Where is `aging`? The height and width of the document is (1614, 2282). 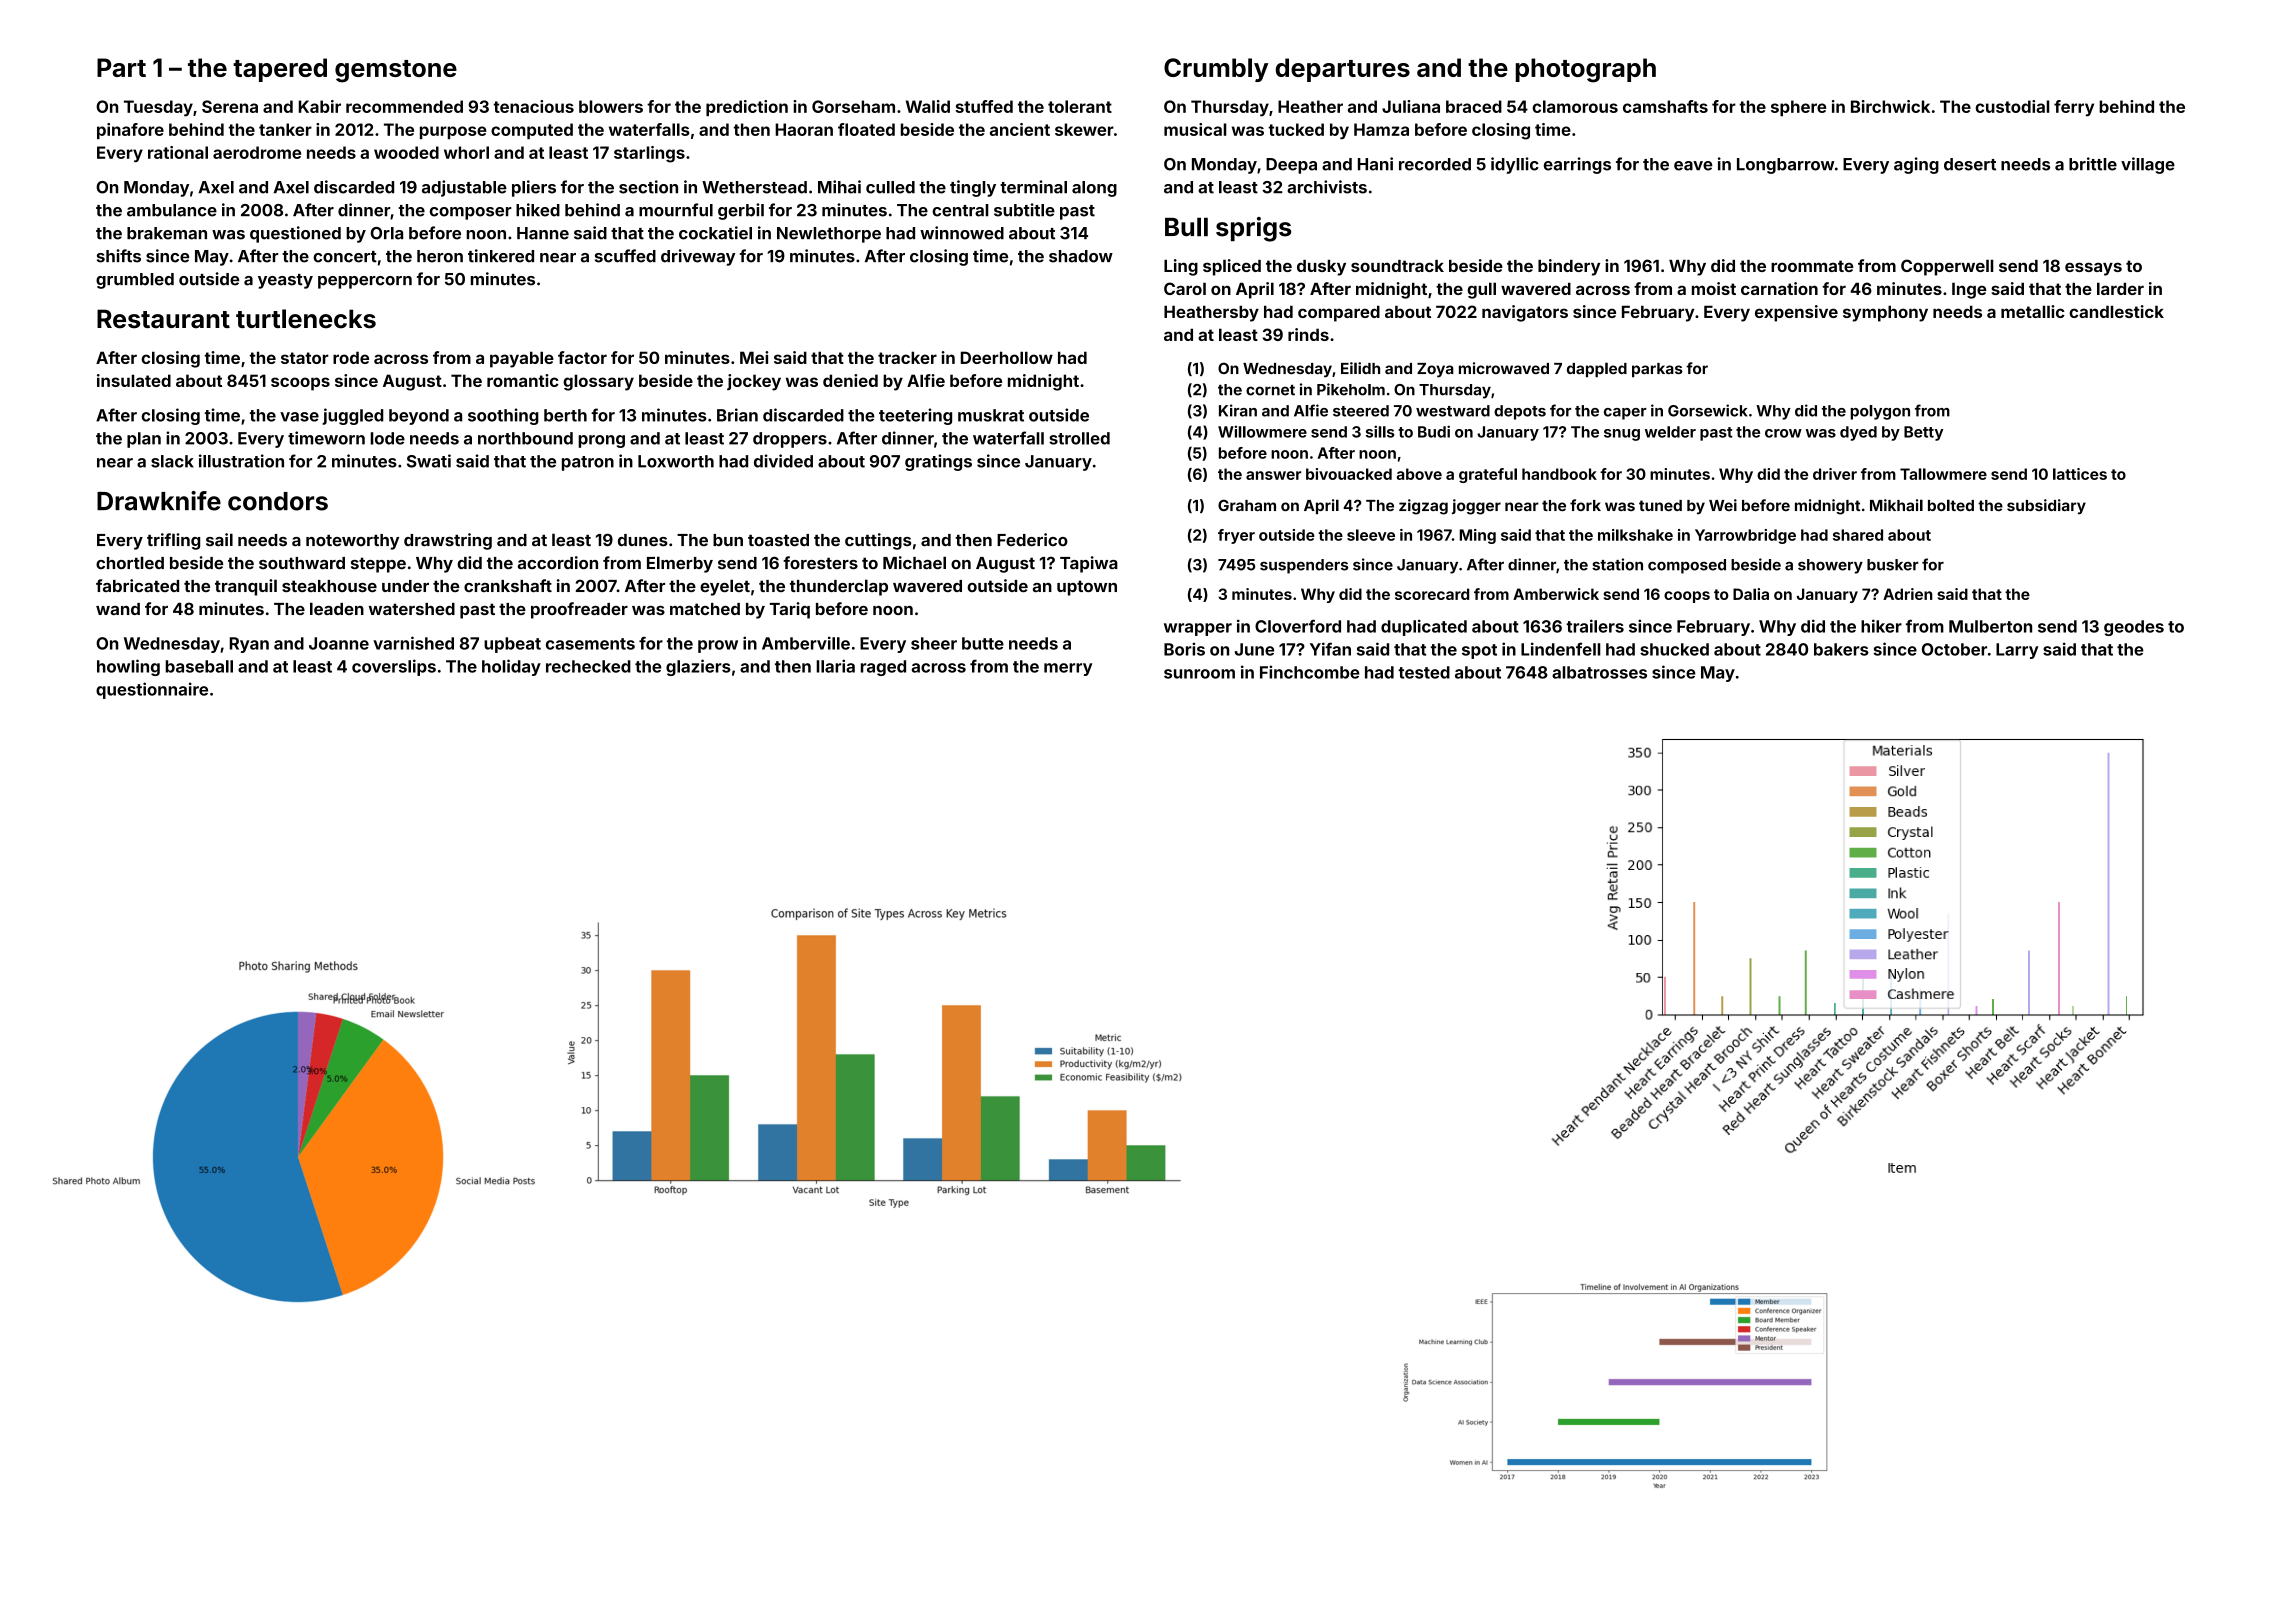
aging is located at coordinates (1916, 165).
